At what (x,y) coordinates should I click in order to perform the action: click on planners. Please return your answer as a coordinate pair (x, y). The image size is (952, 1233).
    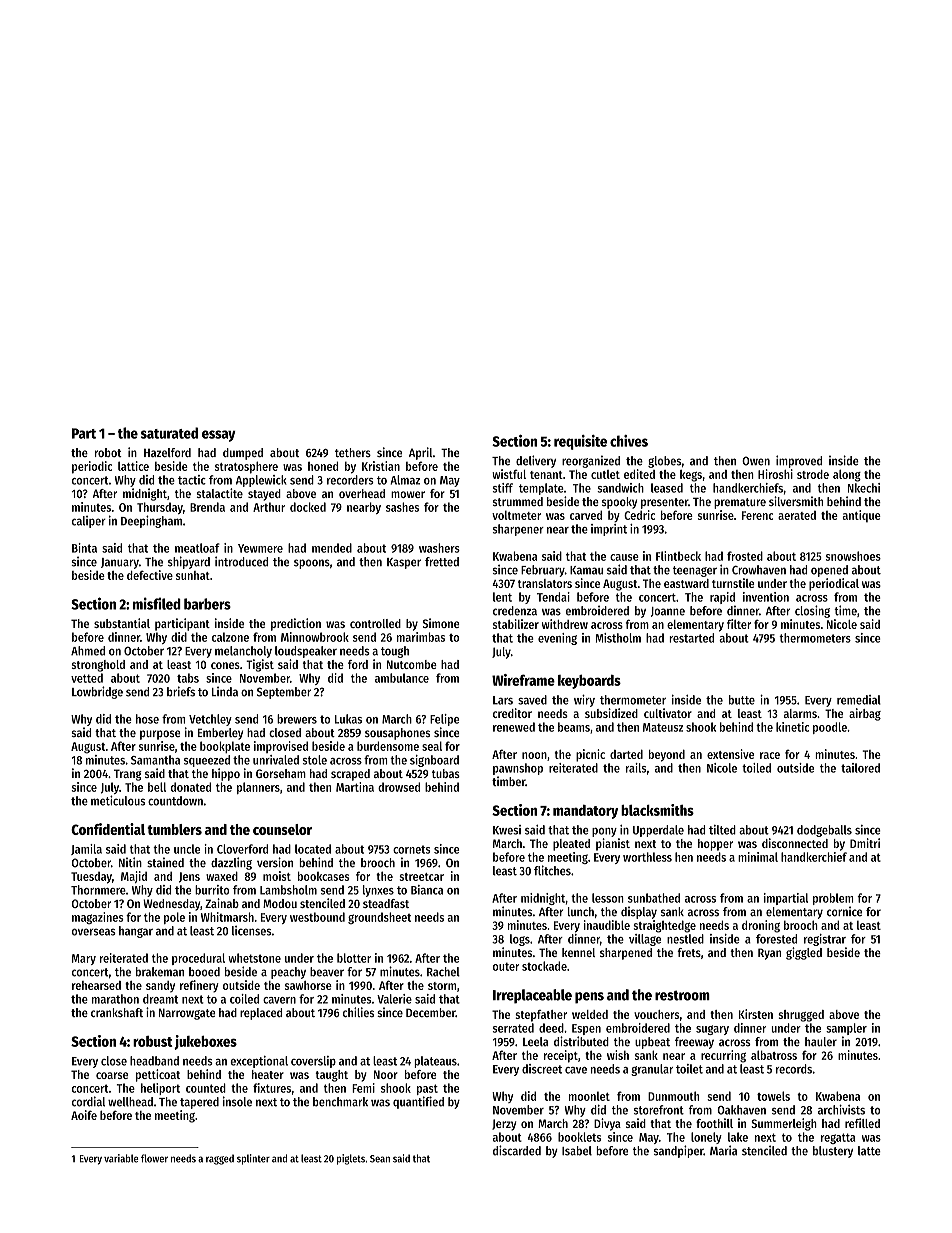
    Looking at the image, I should click on (258, 788).
